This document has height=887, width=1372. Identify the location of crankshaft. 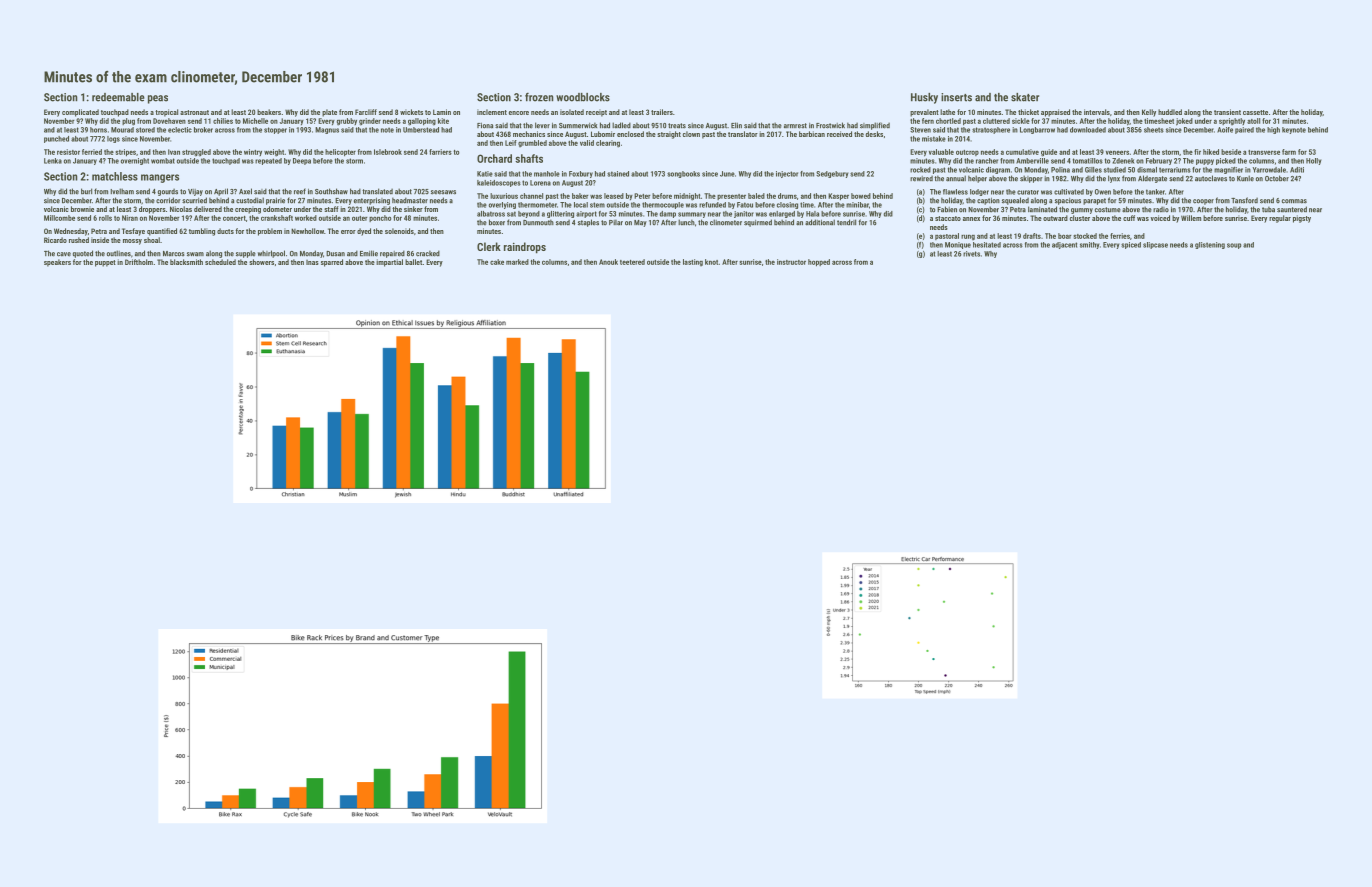
(277, 218).
